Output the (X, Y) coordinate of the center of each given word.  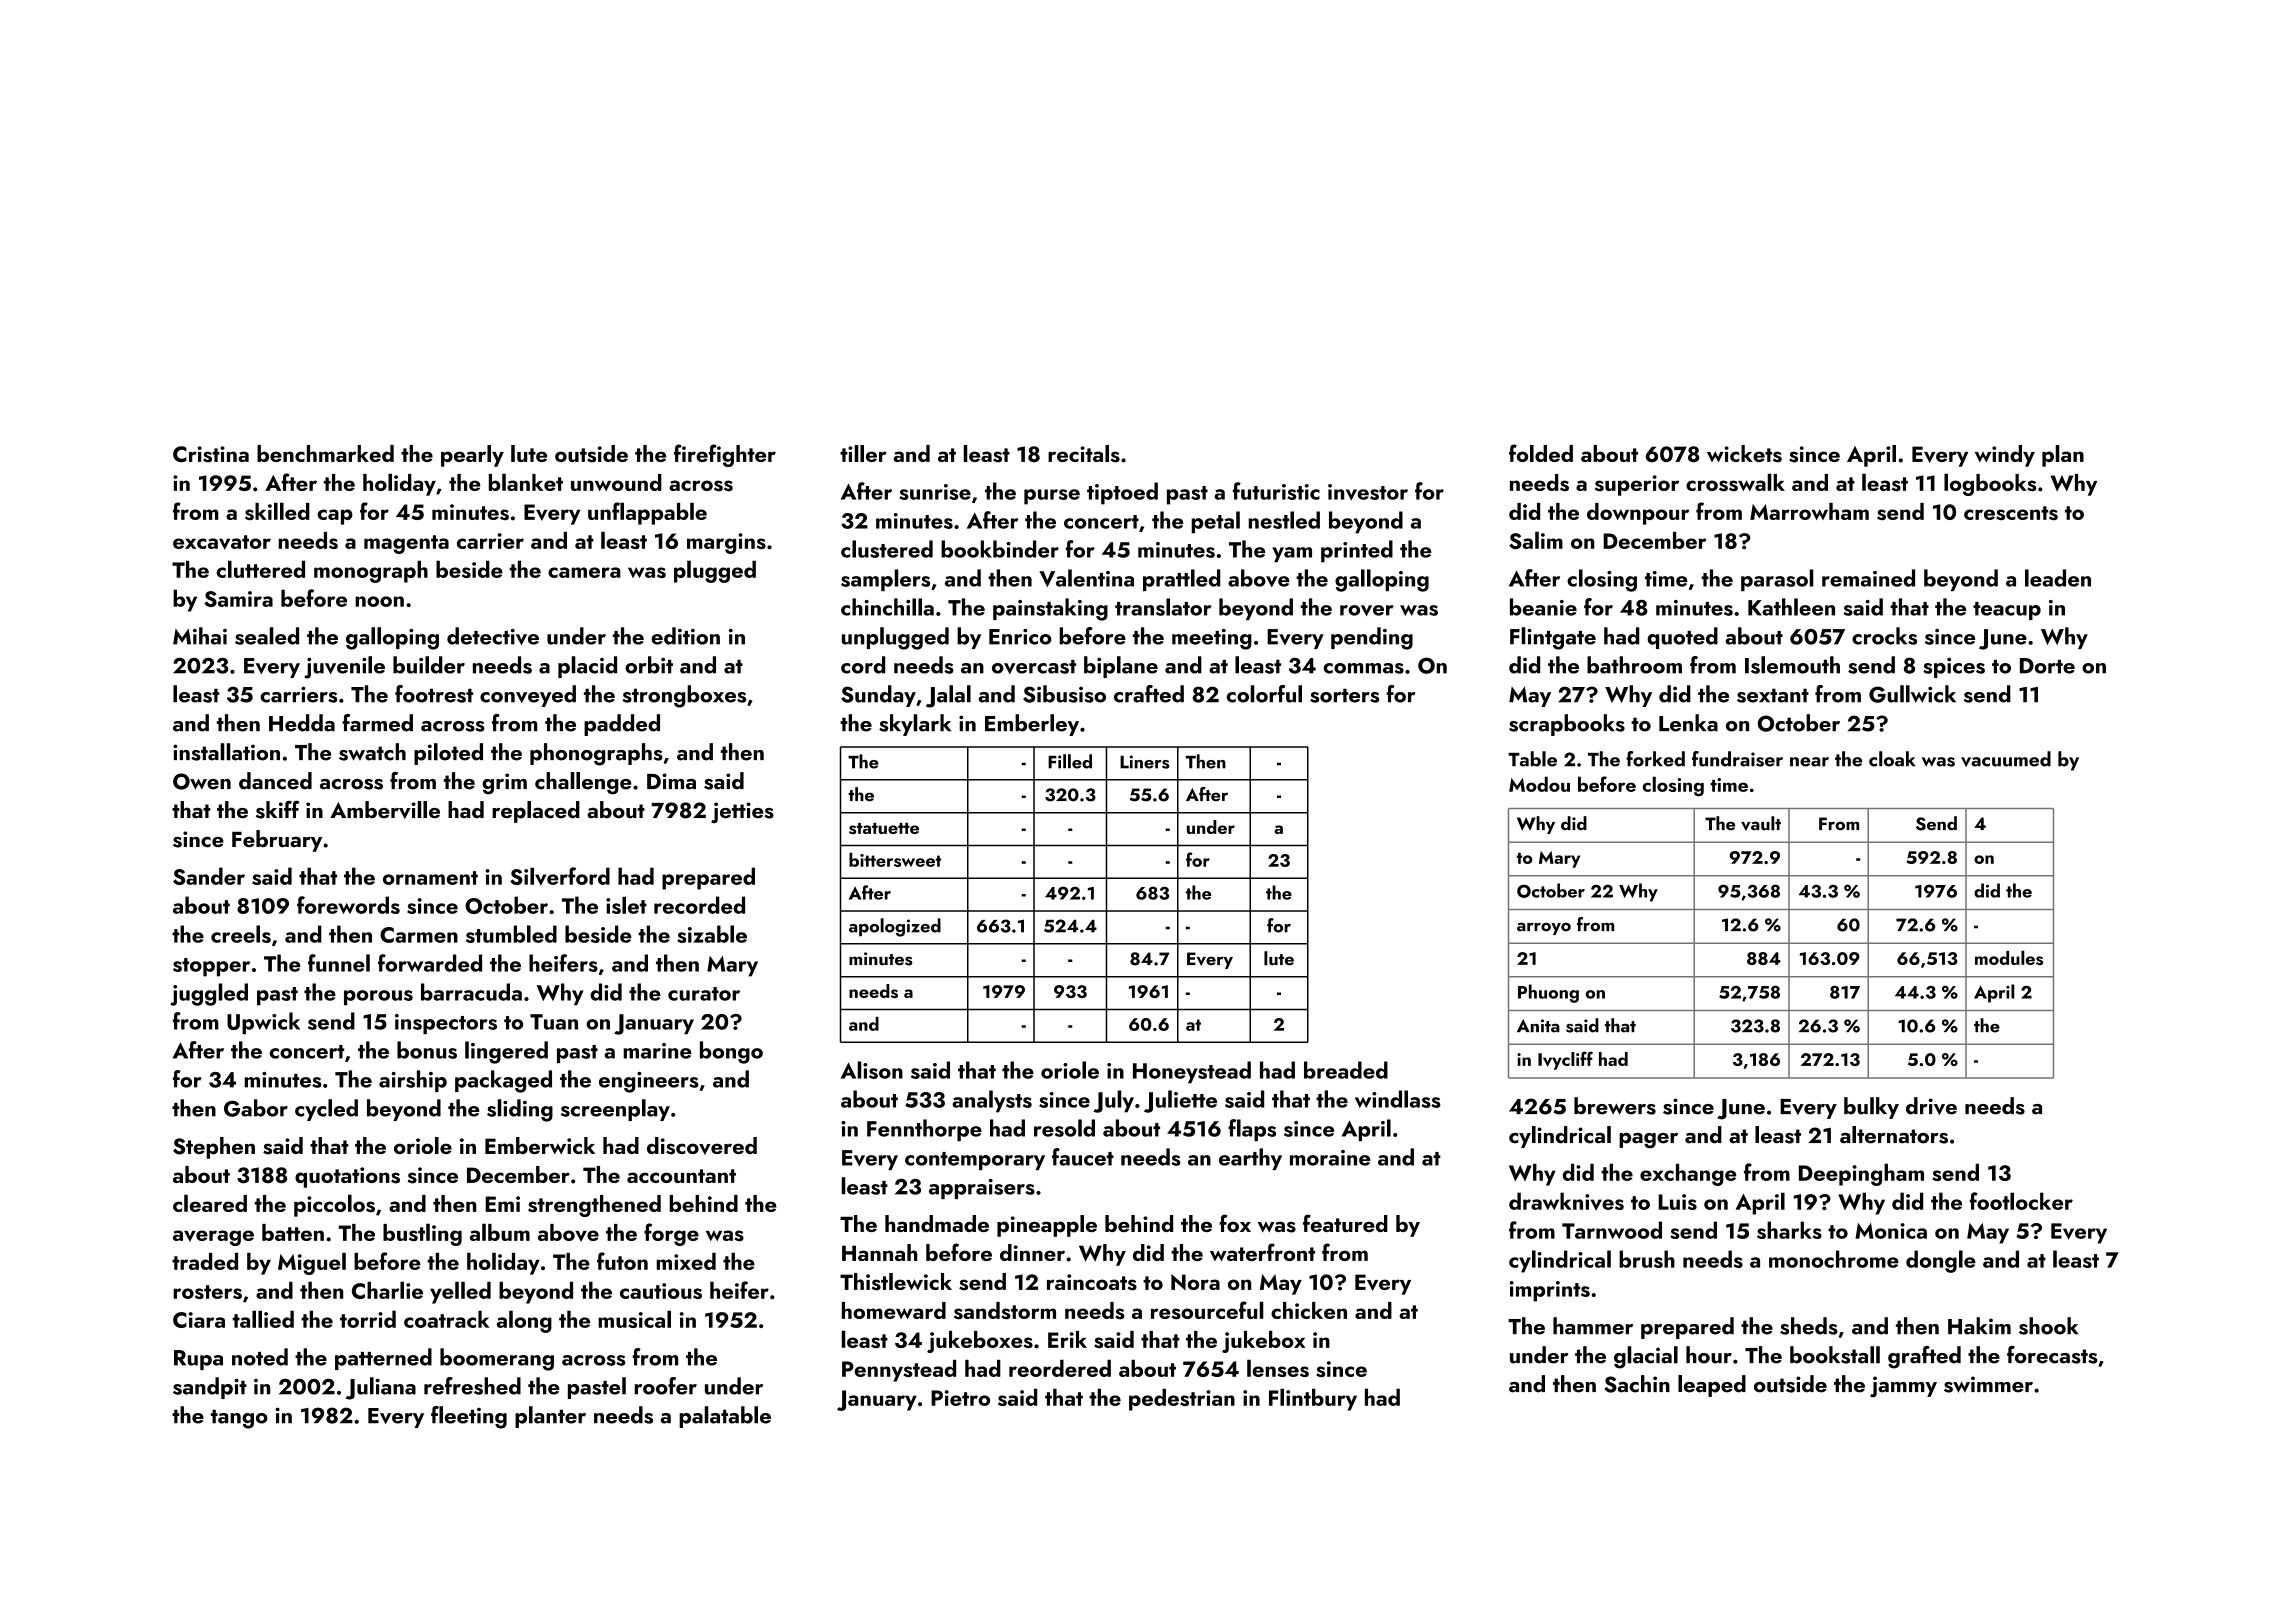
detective (493, 636)
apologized (895, 927)
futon (622, 1261)
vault (1761, 823)
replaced (536, 812)
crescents (2011, 513)
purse (1052, 497)
